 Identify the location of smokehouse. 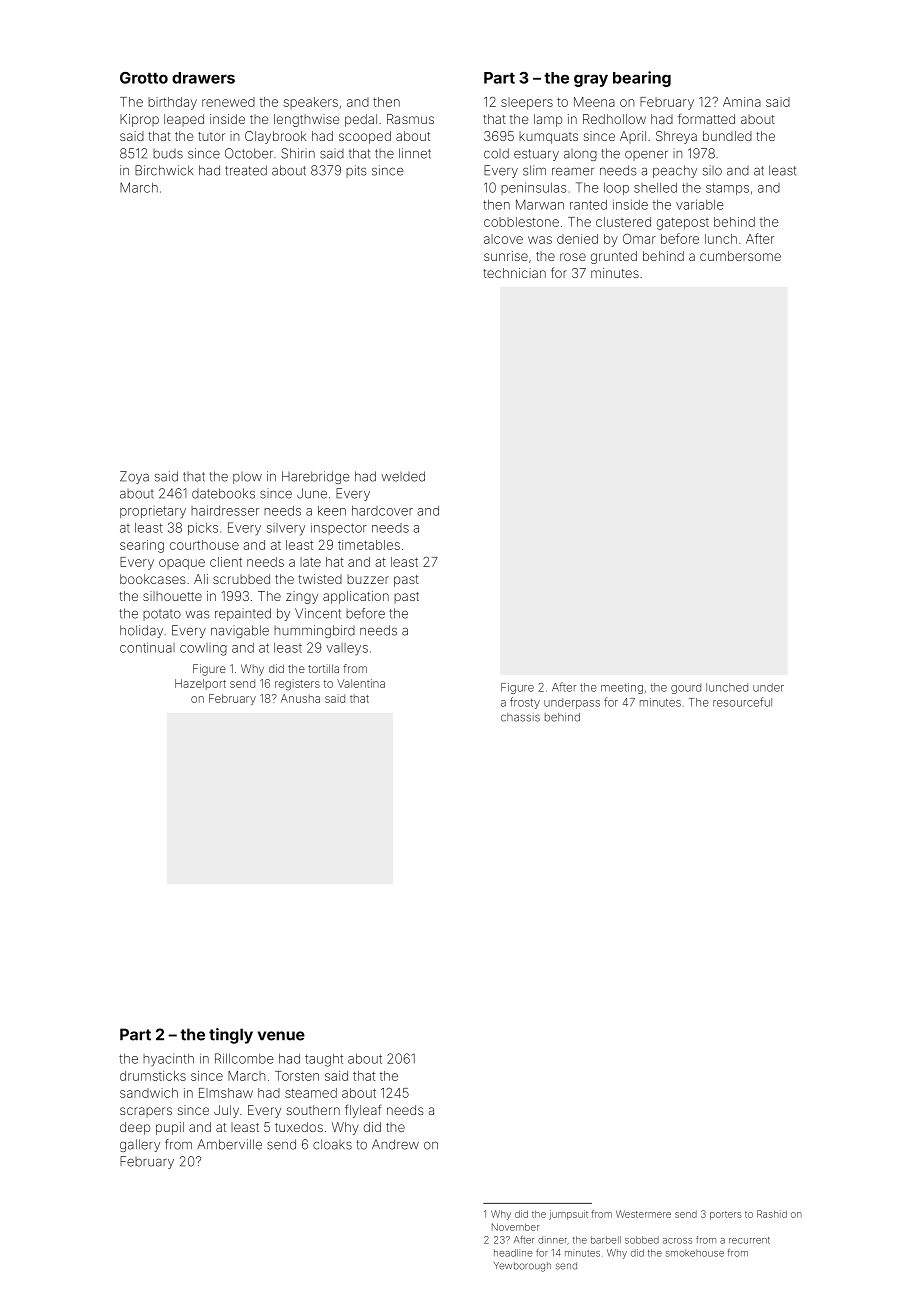
(695, 1253).
